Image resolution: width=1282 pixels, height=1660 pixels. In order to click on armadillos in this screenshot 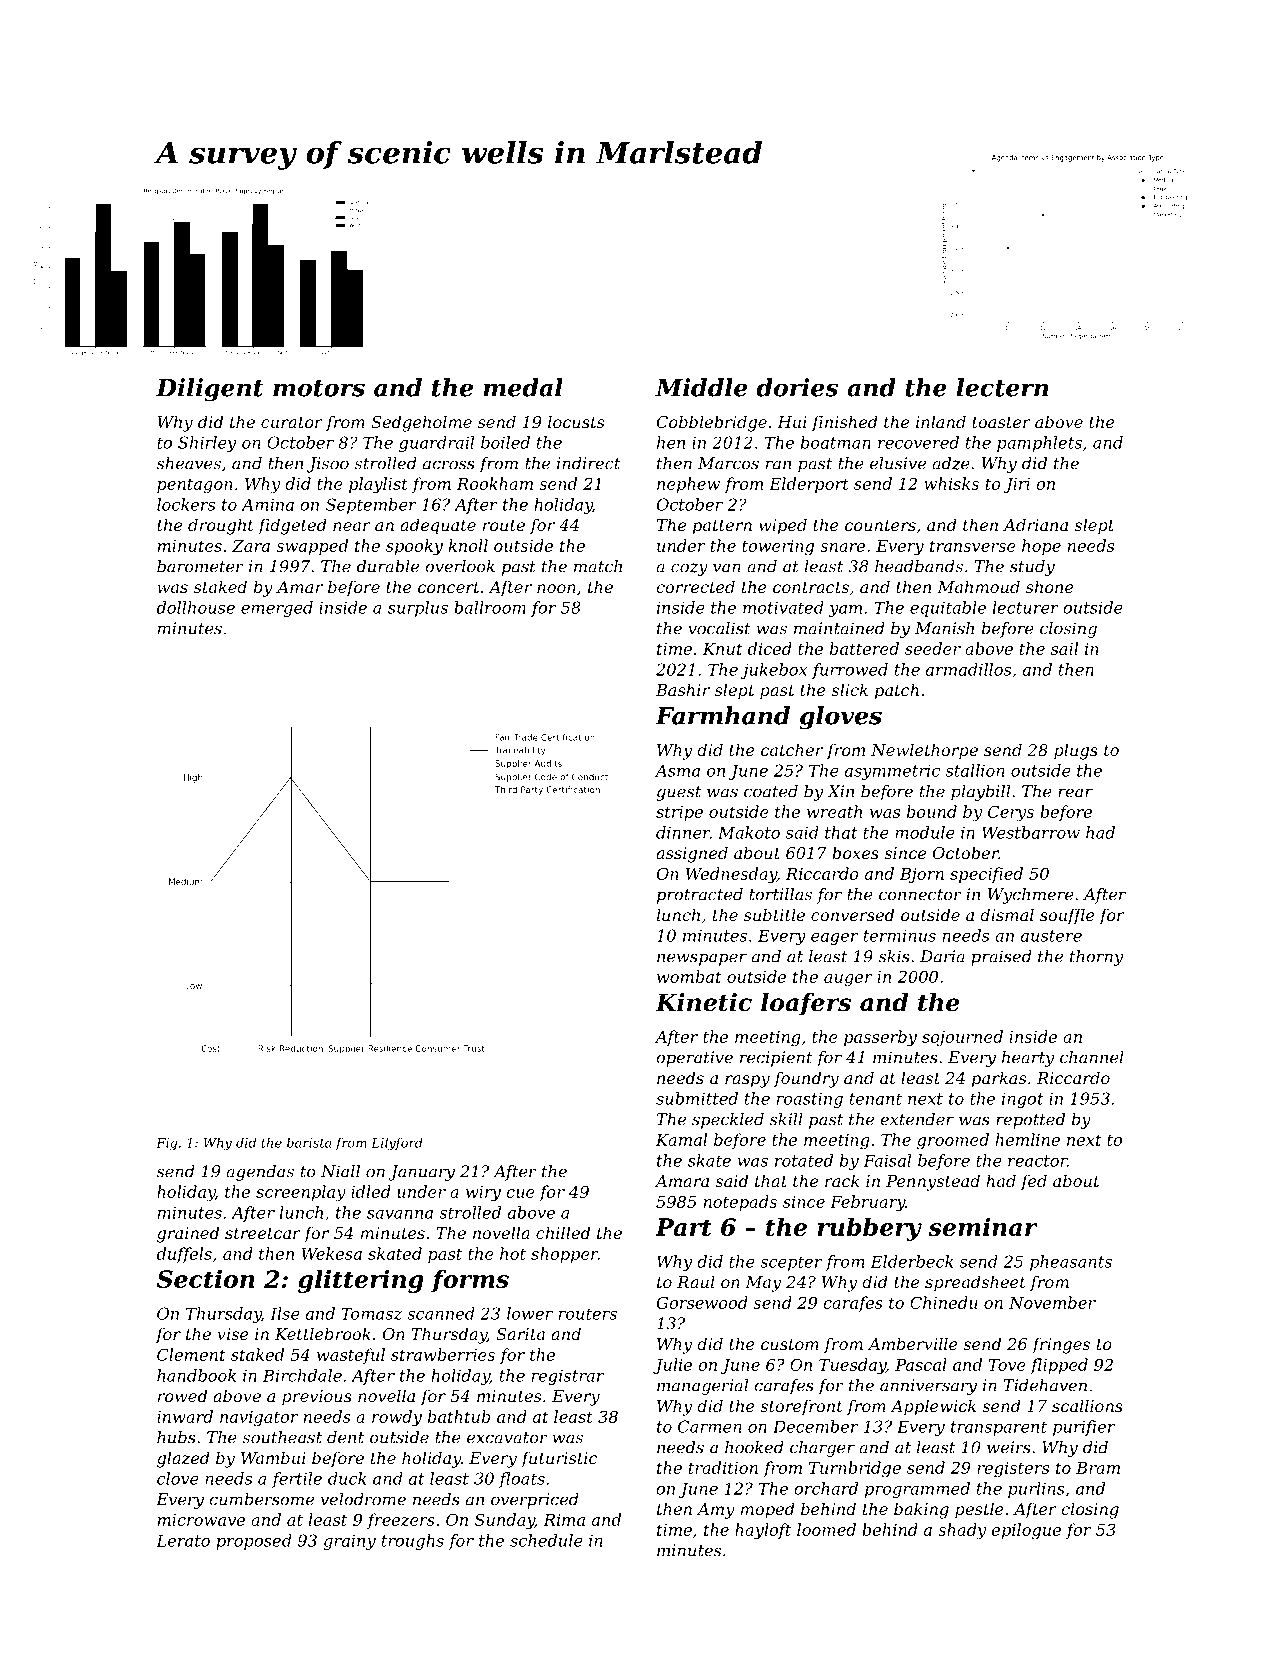, I will do `click(968, 669)`.
